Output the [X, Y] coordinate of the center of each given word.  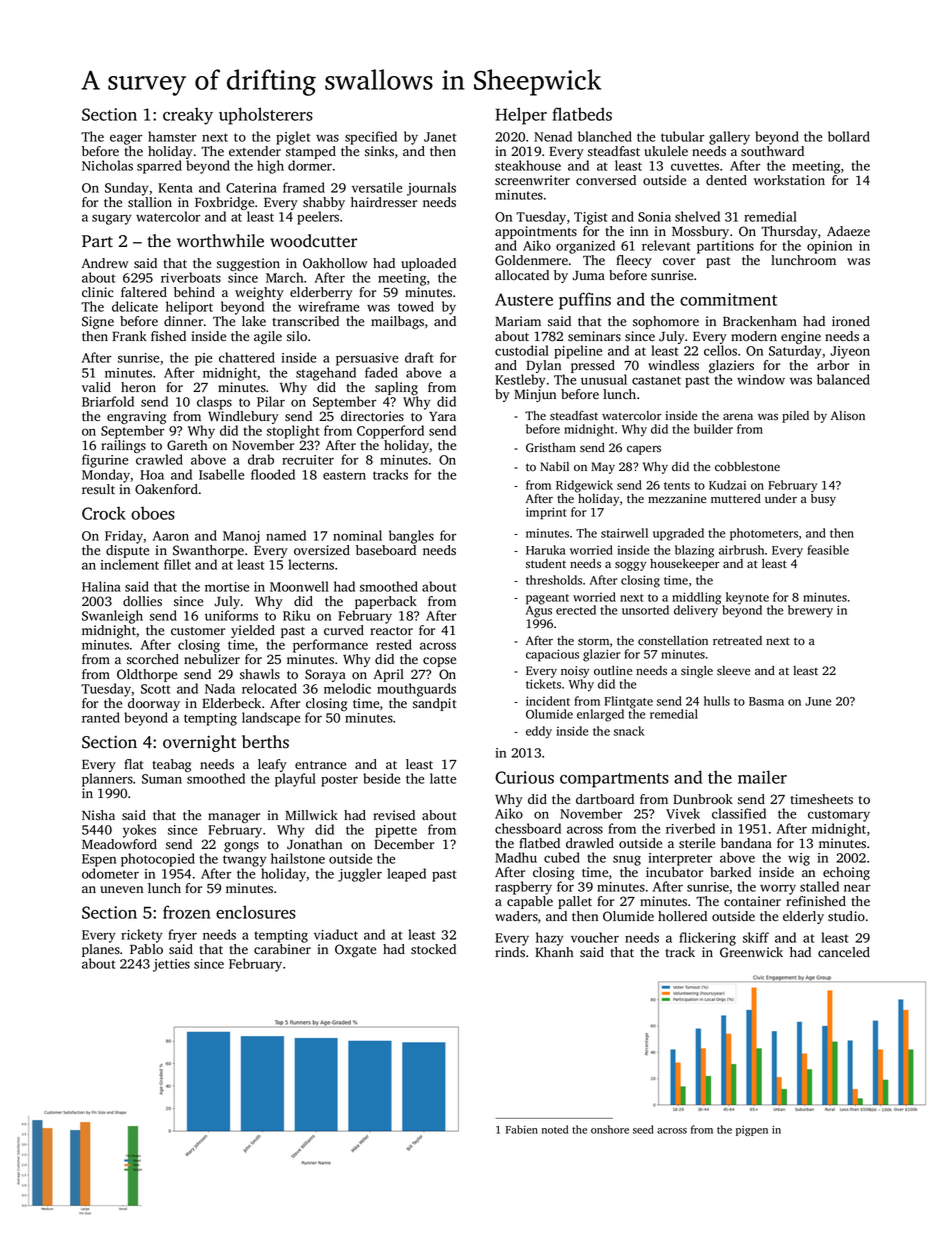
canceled [844, 952]
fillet [177, 564]
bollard [849, 136]
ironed [851, 321]
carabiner [282, 949]
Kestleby [520, 381]
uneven [122, 889]
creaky [188, 116]
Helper [521, 116]
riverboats [191, 277]
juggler [360, 875]
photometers [764, 534]
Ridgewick [584, 486]
